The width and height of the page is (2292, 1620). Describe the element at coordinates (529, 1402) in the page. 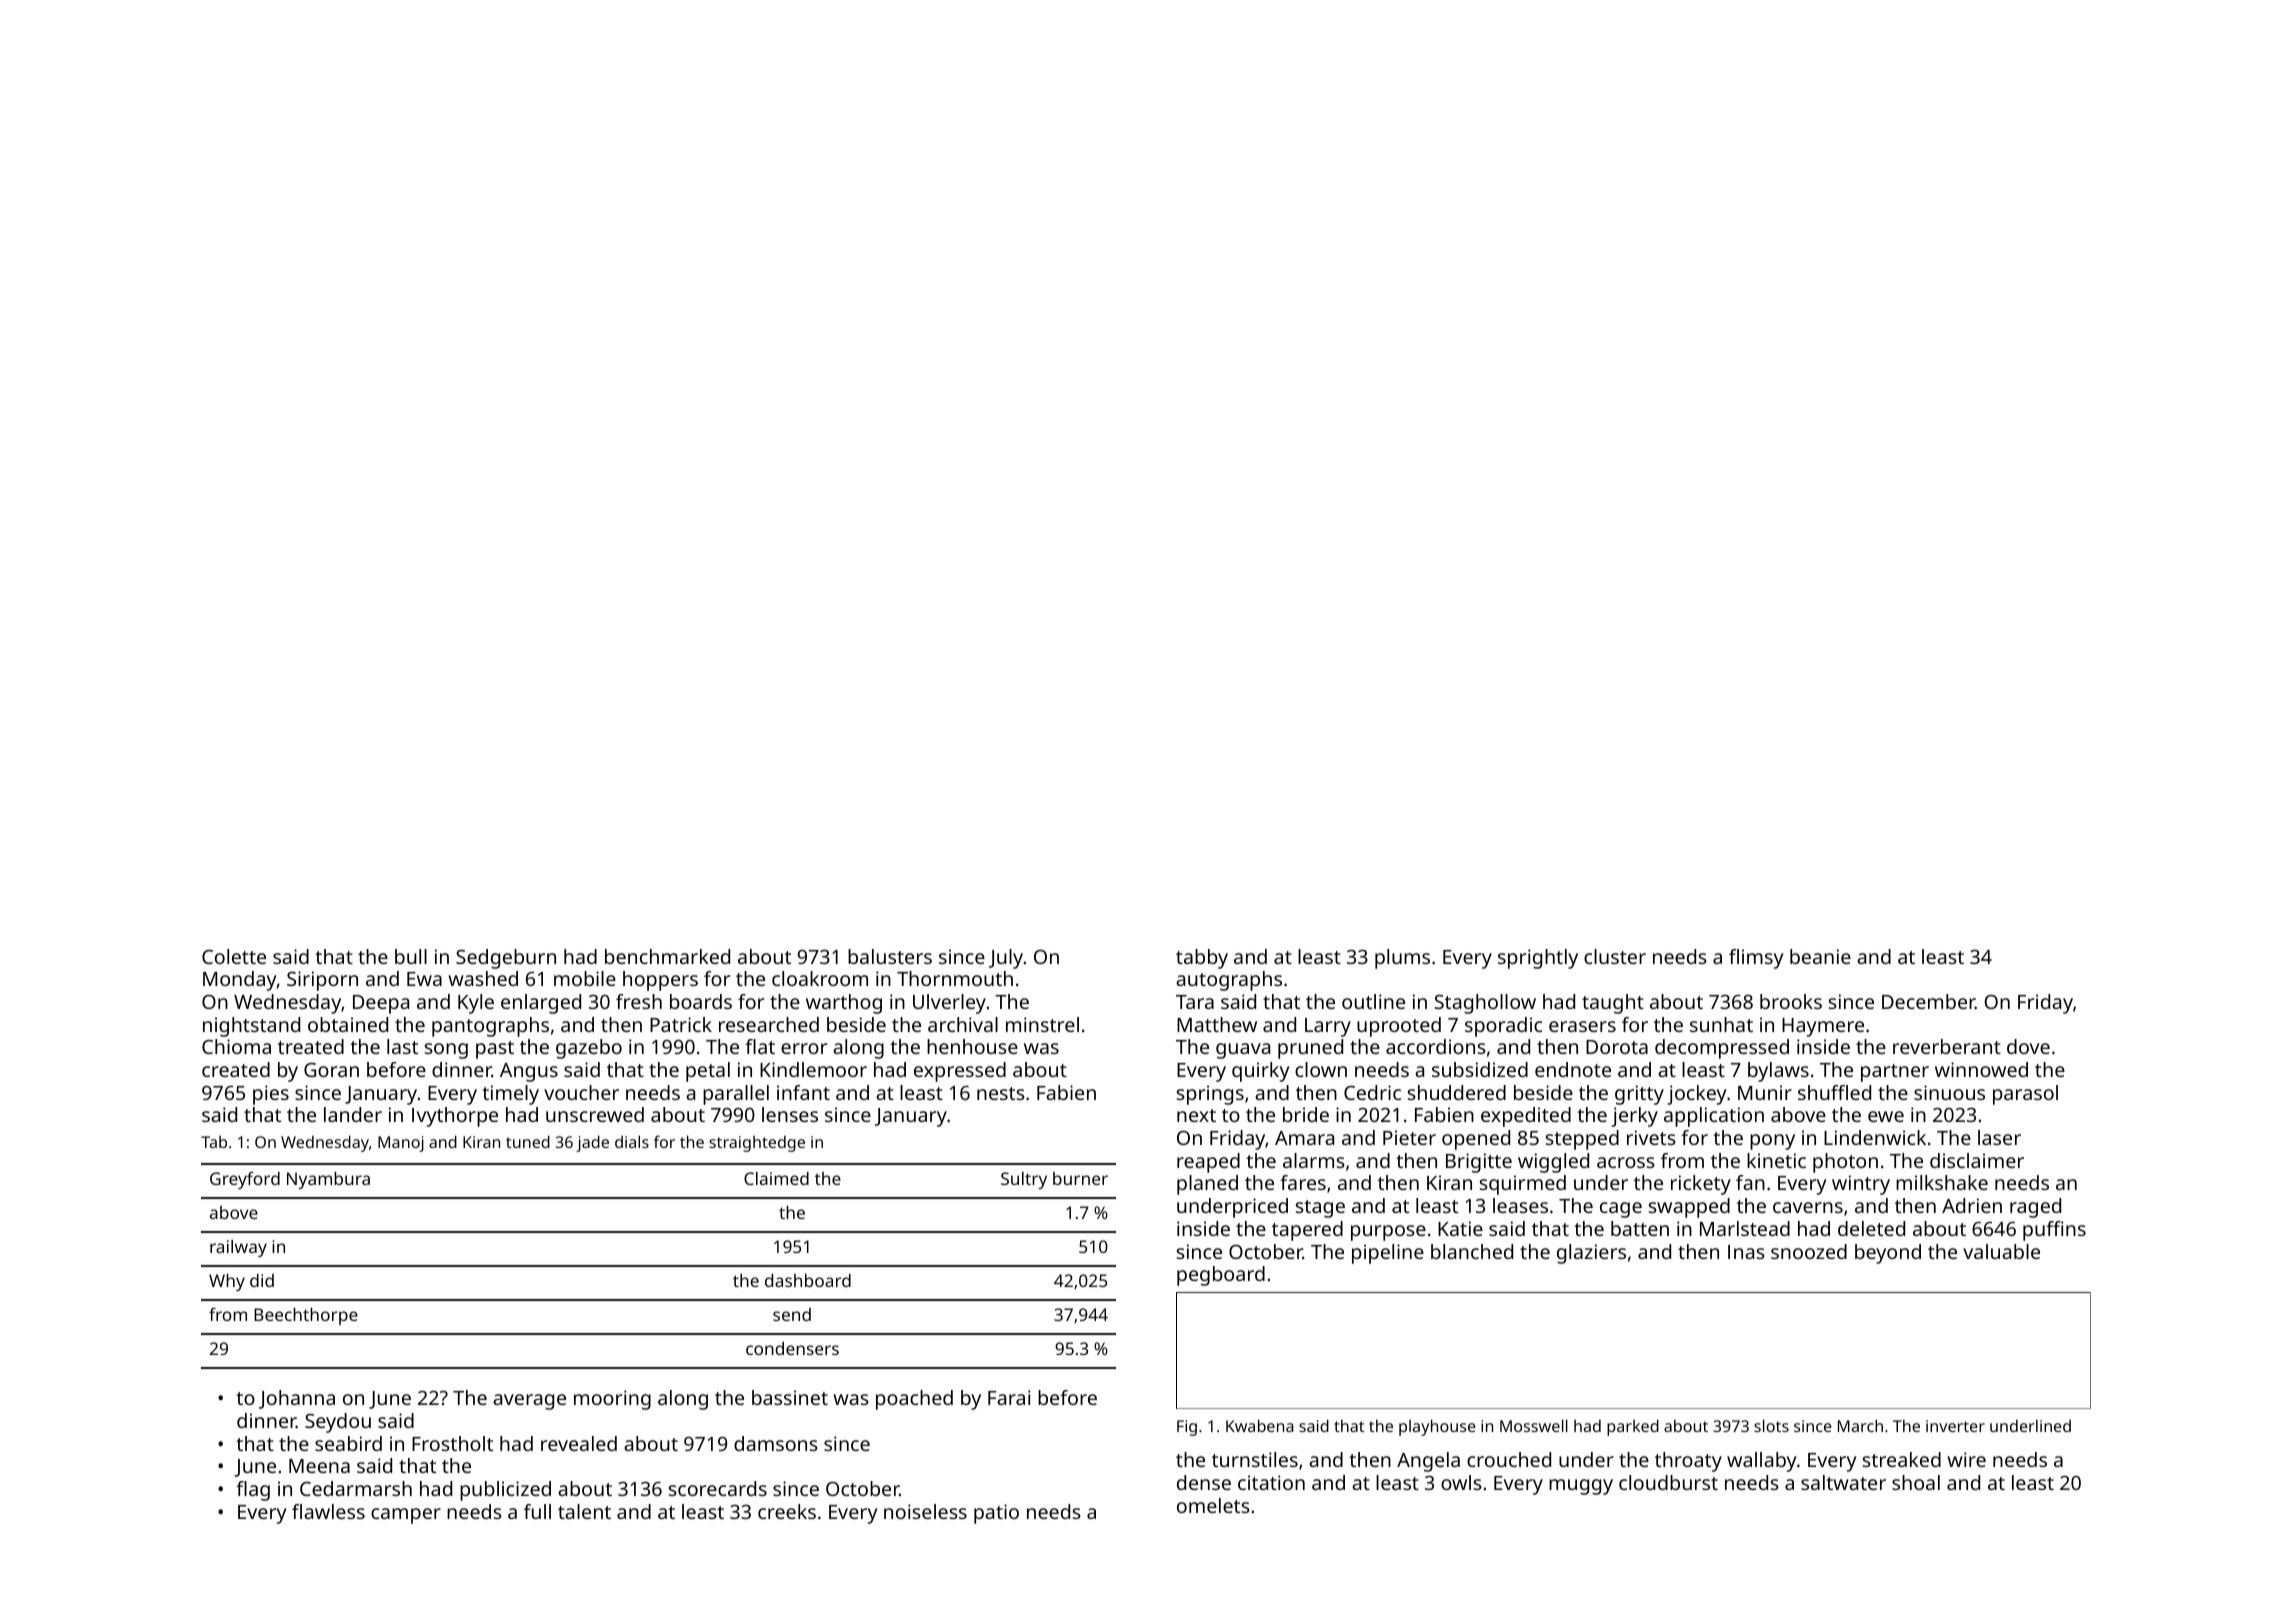

I see `average` at that location.
